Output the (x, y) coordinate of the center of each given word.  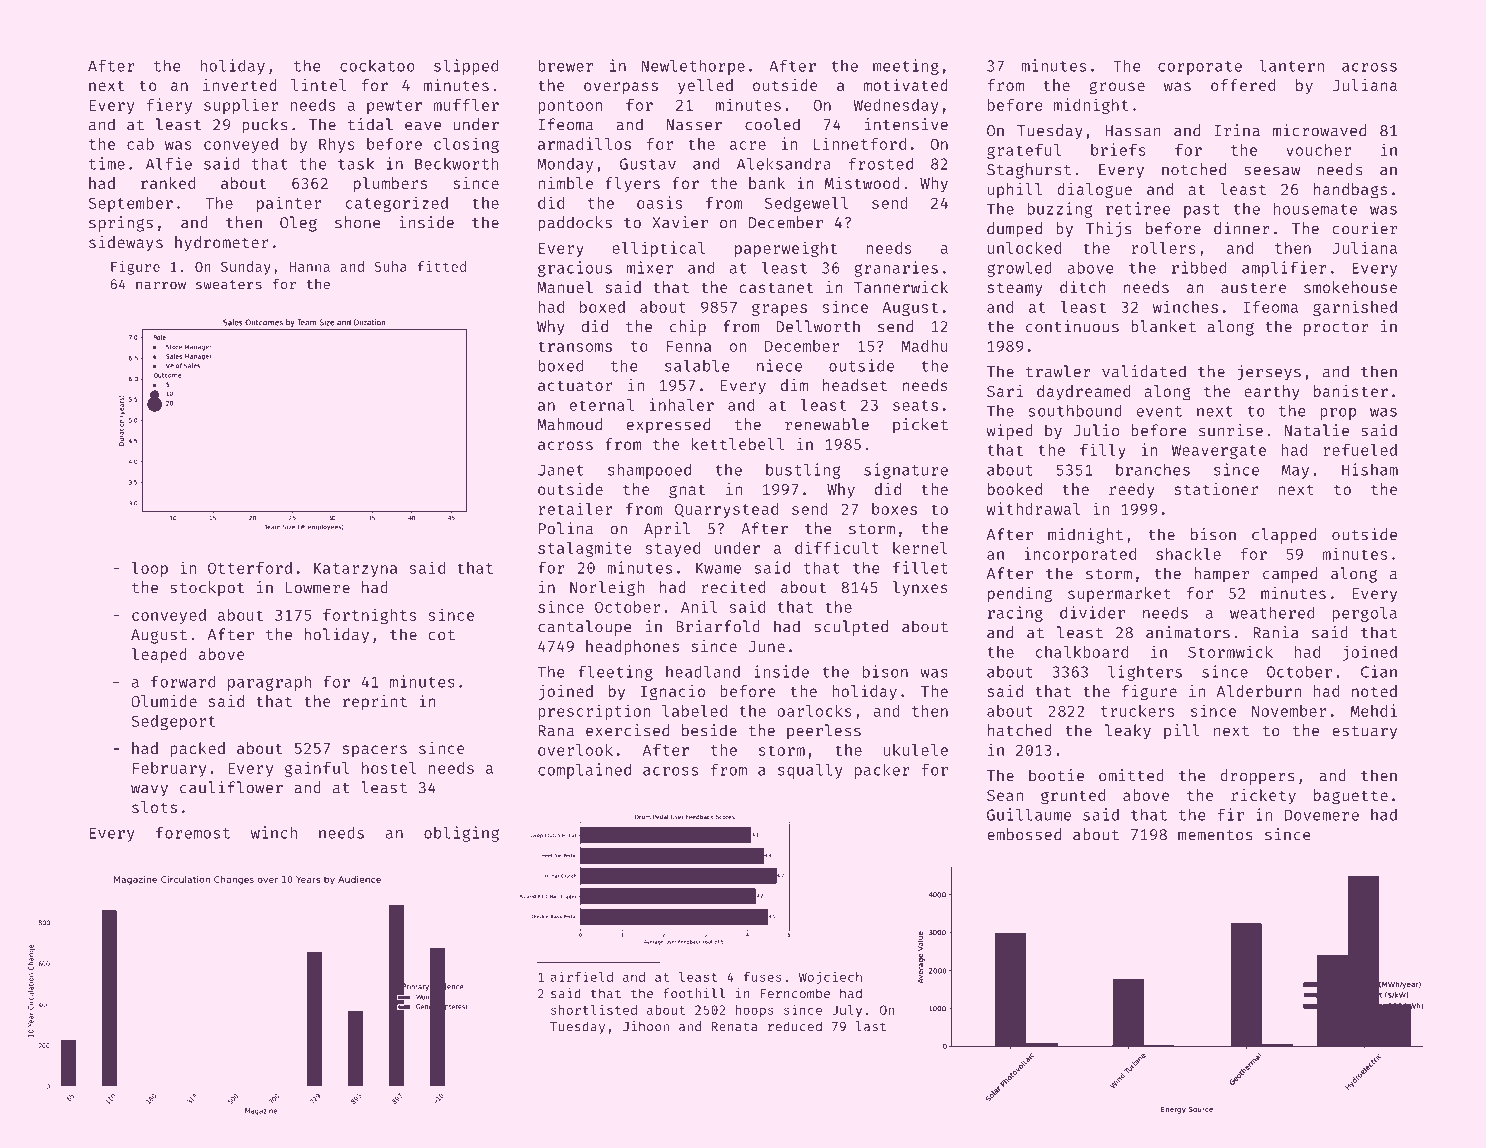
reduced (795, 1026)
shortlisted (594, 1009)
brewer (565, 65)
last (871, 1026)
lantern (1291, 65)
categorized (396, 204)
